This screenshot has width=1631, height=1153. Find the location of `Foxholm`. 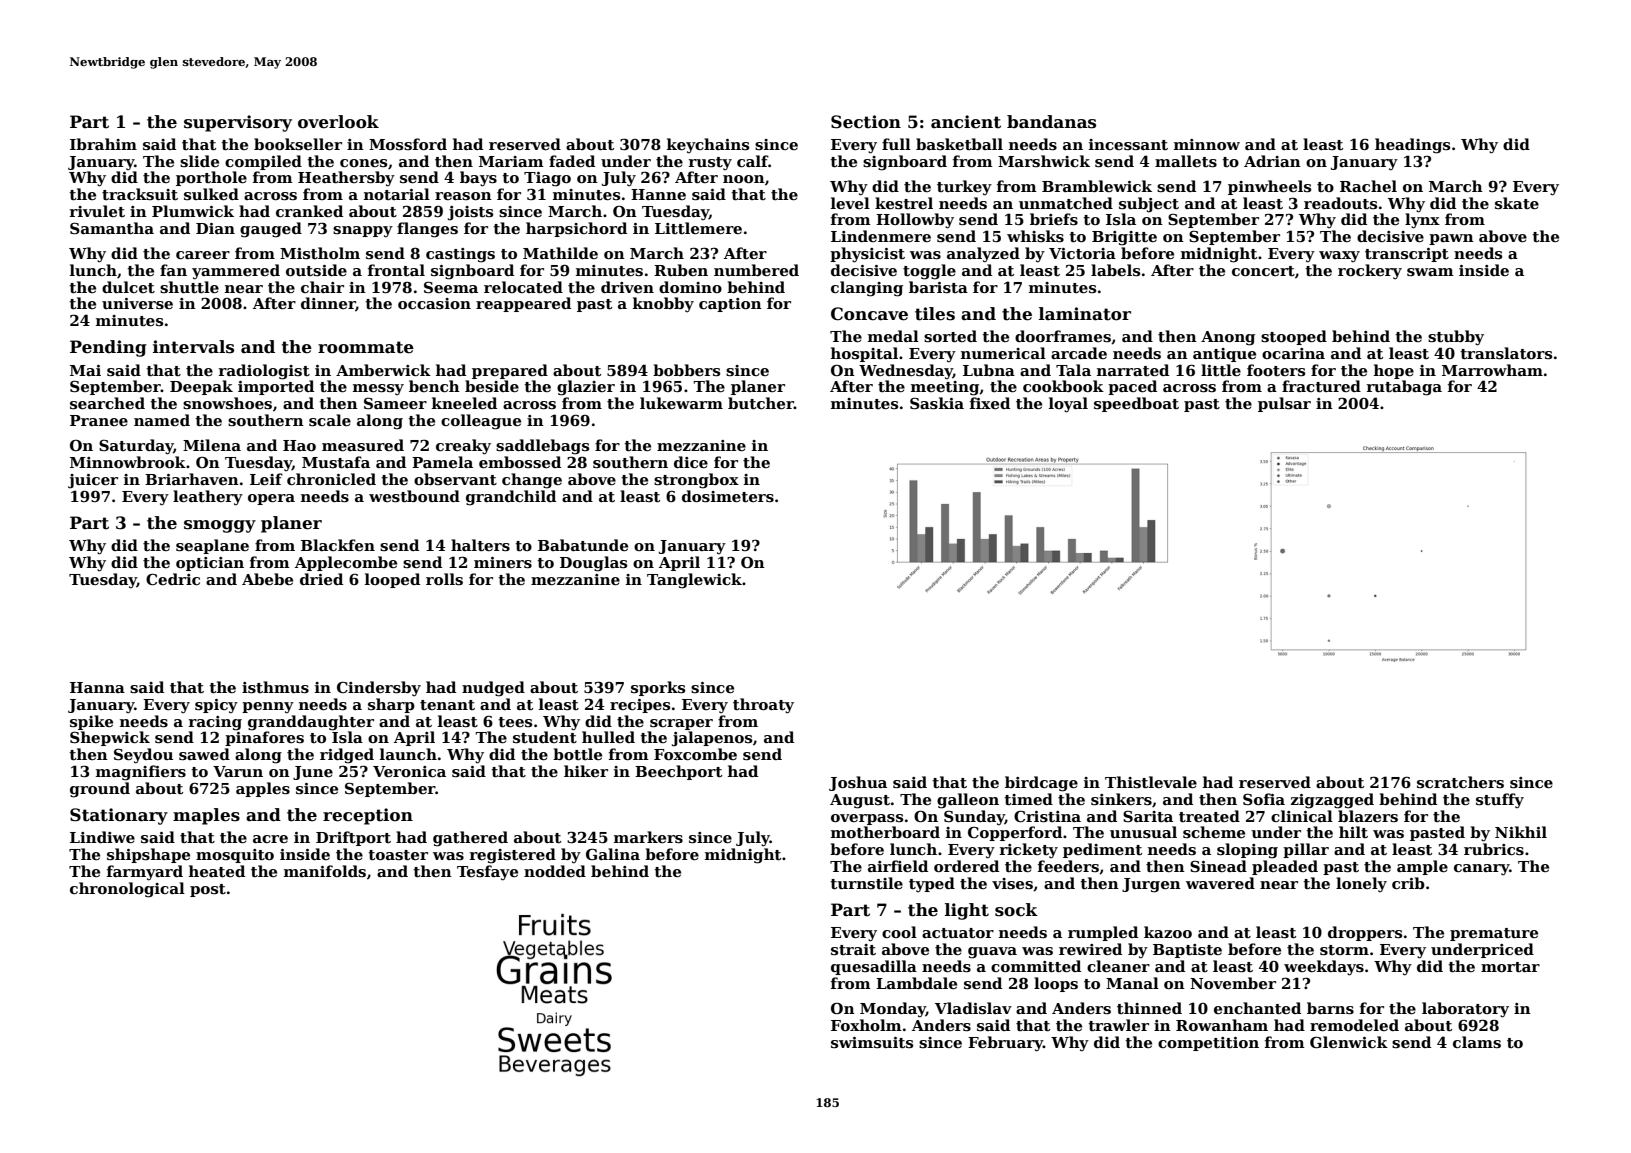

Foxholm is located at coordinates (866, 1025).
